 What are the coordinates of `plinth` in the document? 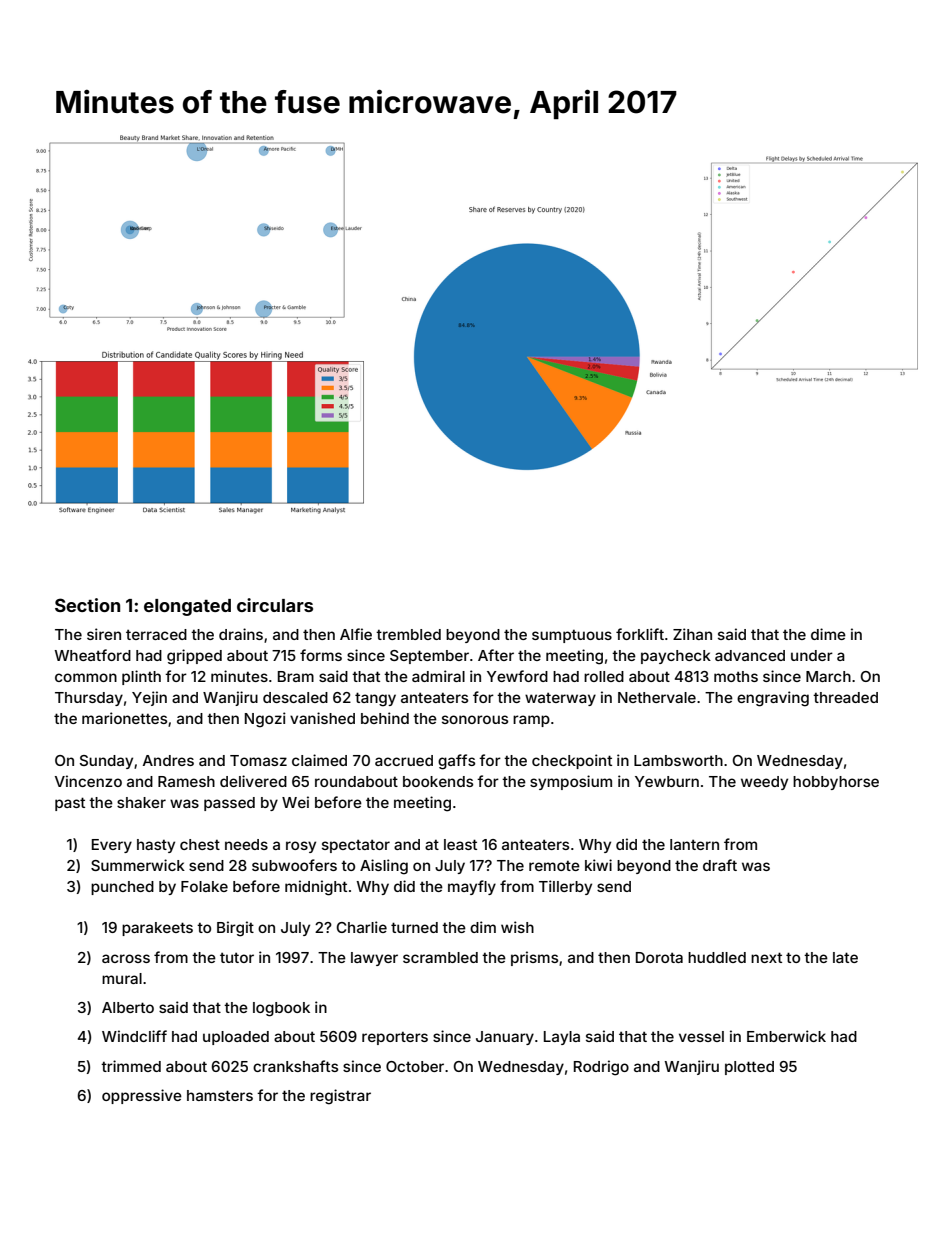 It's located at (141, 677).
